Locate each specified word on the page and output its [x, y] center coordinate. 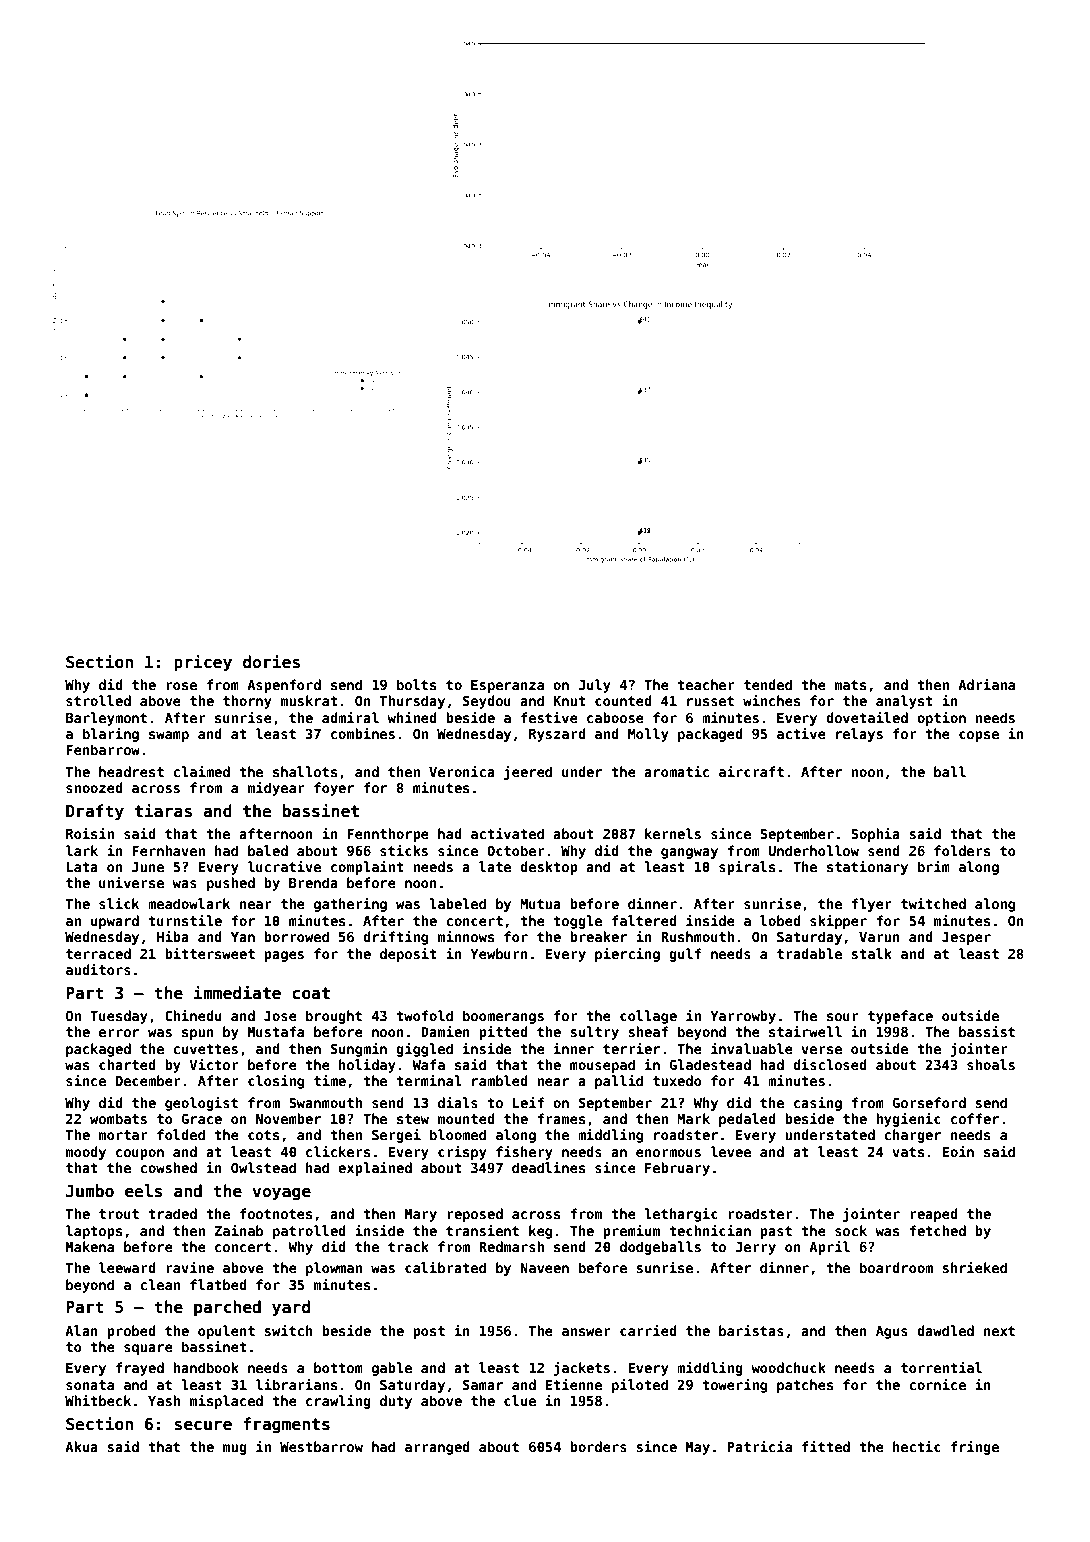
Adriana [986, 684]
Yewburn [499, 953]
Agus [892, 1332]
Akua [81, 1446]
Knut [569, 701]
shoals [991, 1064]
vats [908, 1152]
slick [119, 903]
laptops [94, 1232]
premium [631, 1232]
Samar [483, 1384]
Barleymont [106, 719]
